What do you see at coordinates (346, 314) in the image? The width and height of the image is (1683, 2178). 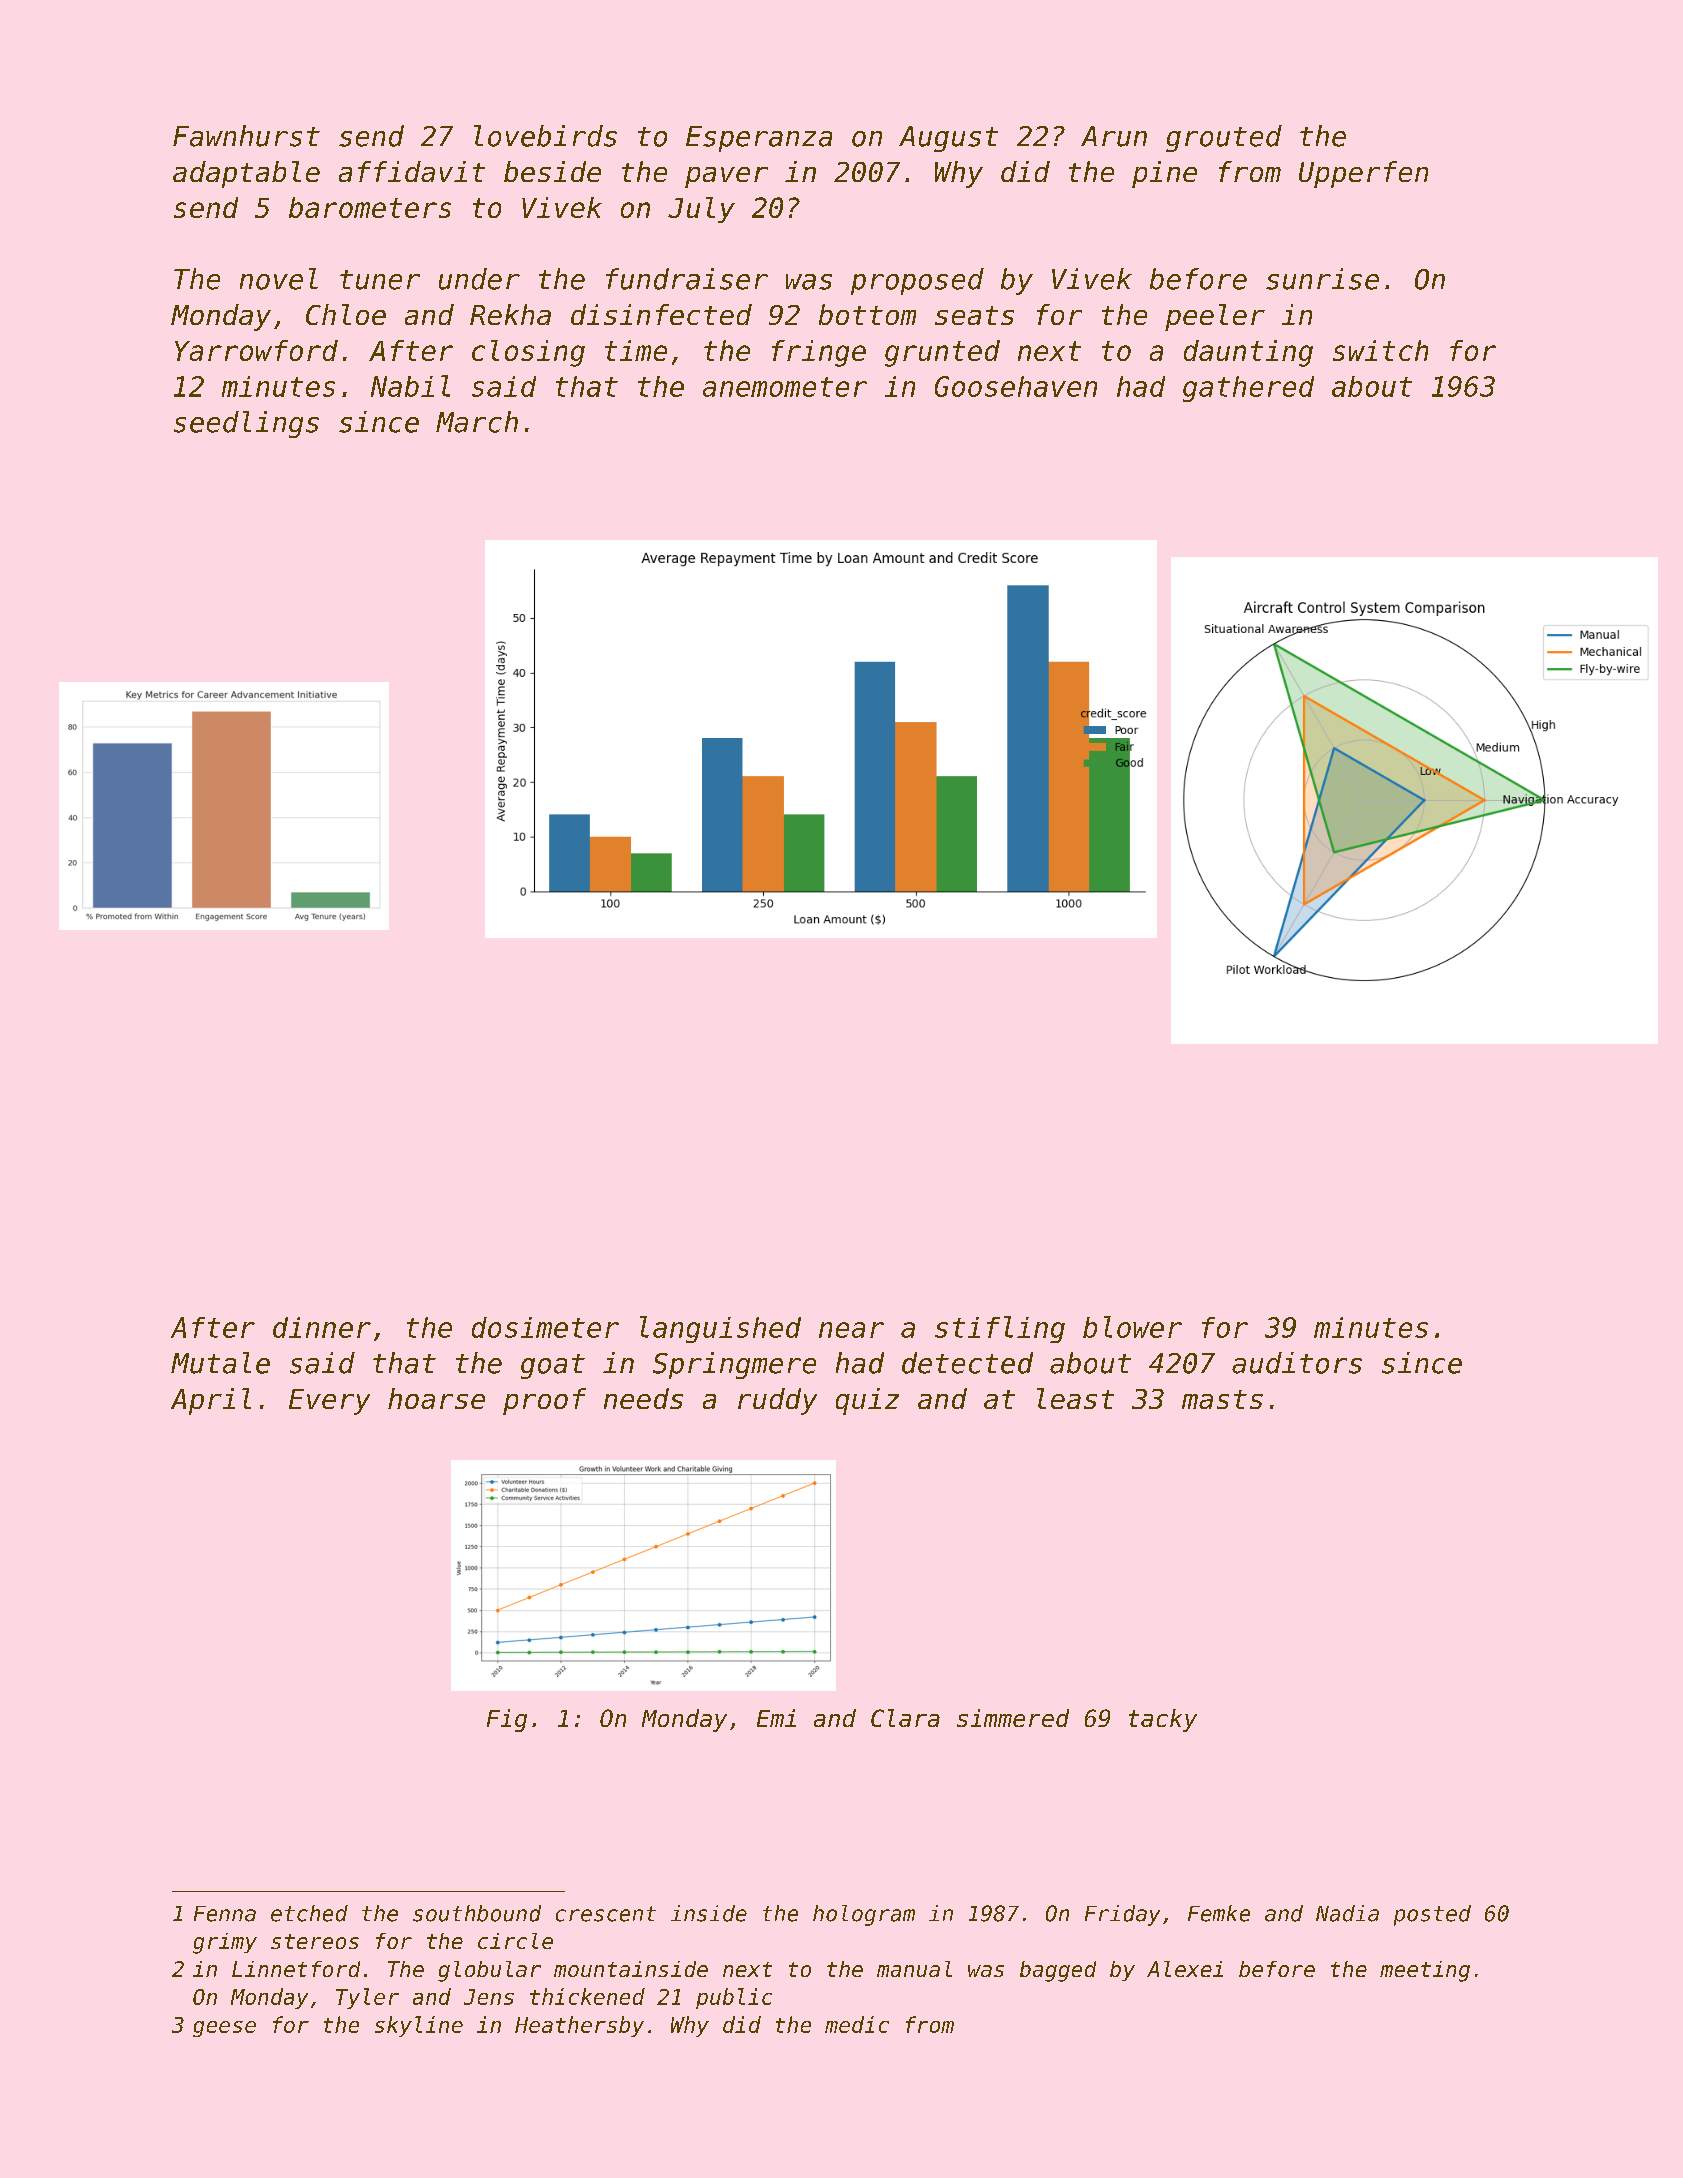 I see `Chloe` at bounding box center [346, 314].
